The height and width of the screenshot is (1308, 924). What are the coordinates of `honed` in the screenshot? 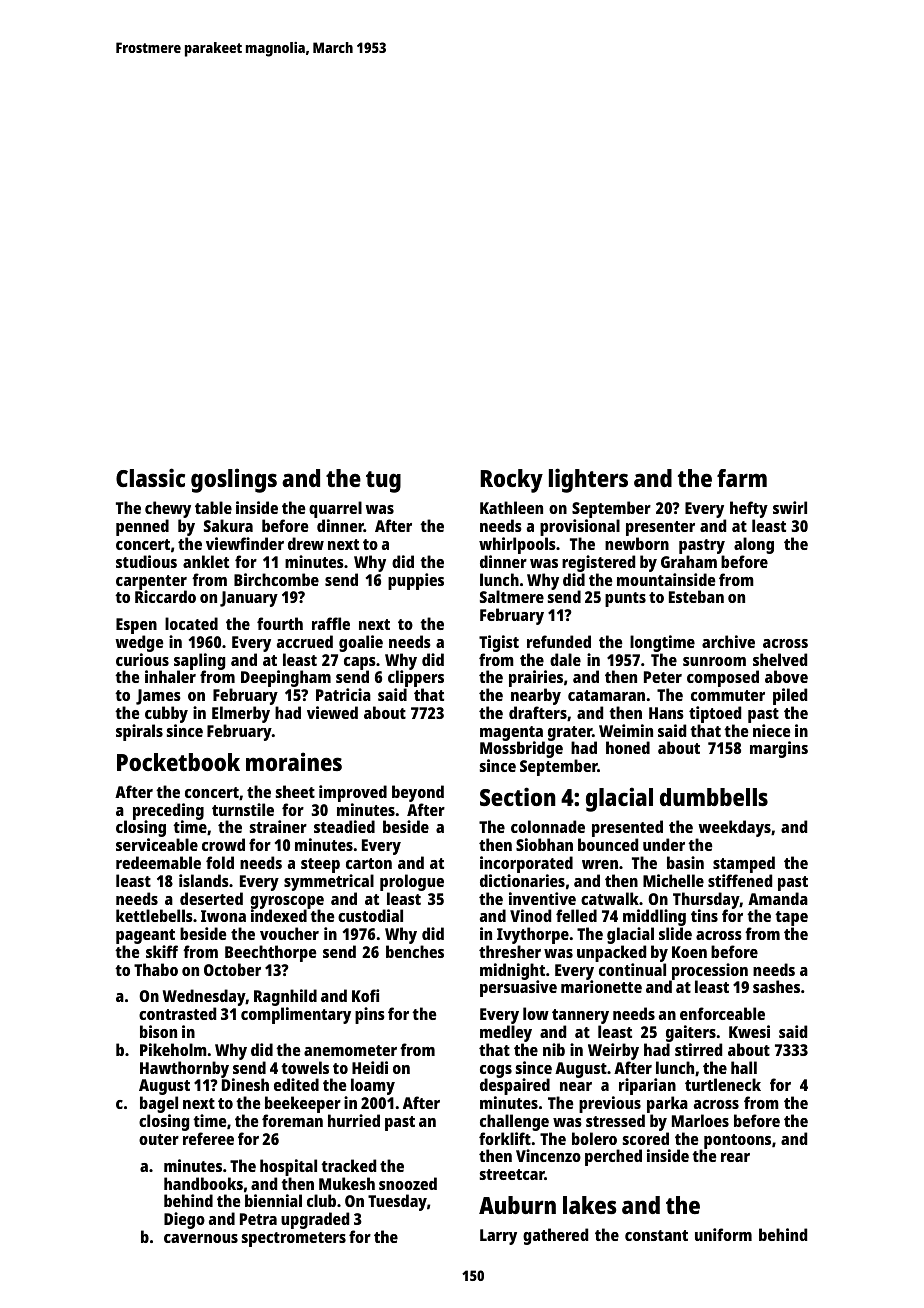 It's located at (628, 747).
